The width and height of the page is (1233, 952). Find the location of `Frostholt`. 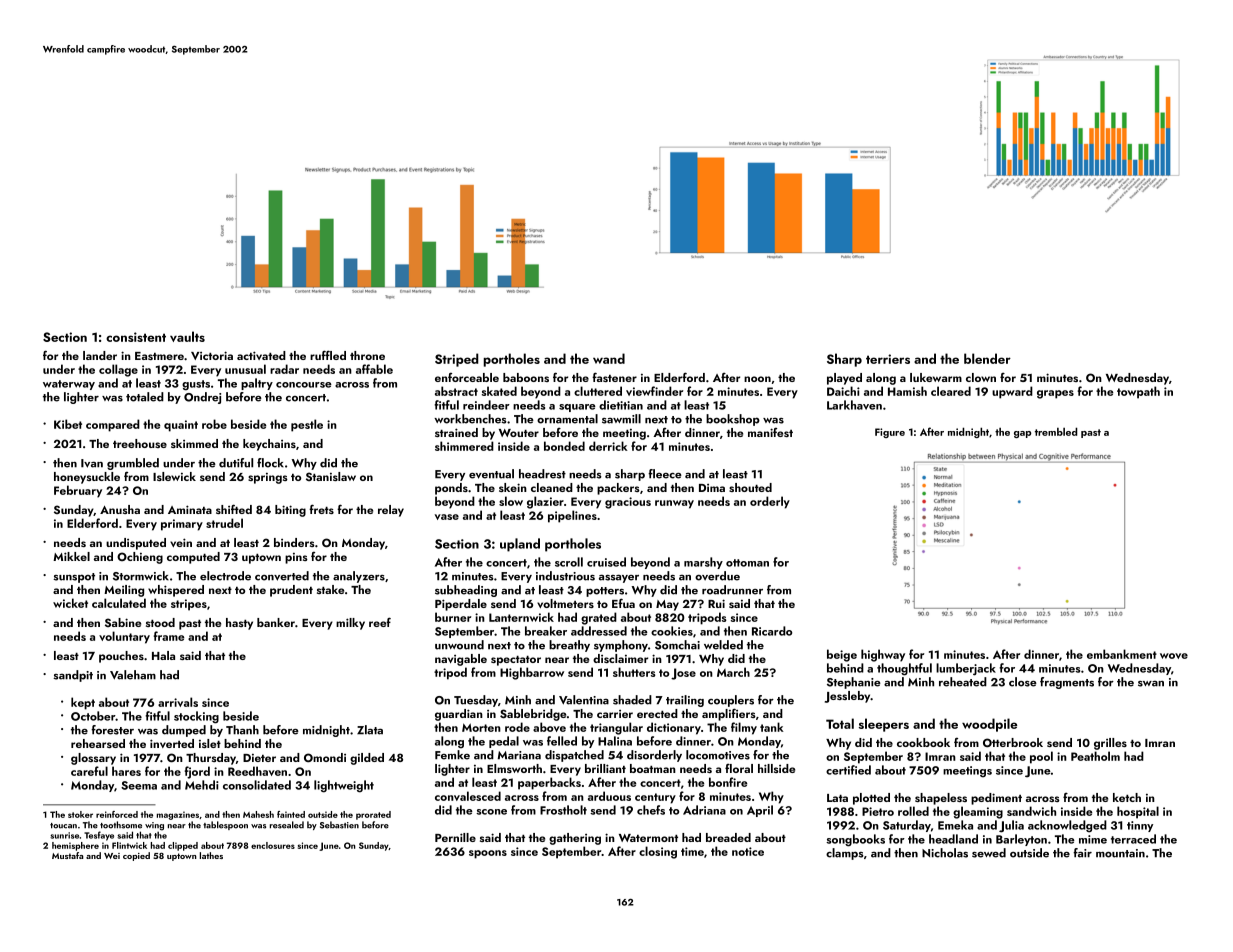

Frostholt is located at coordinates (563, 810).
